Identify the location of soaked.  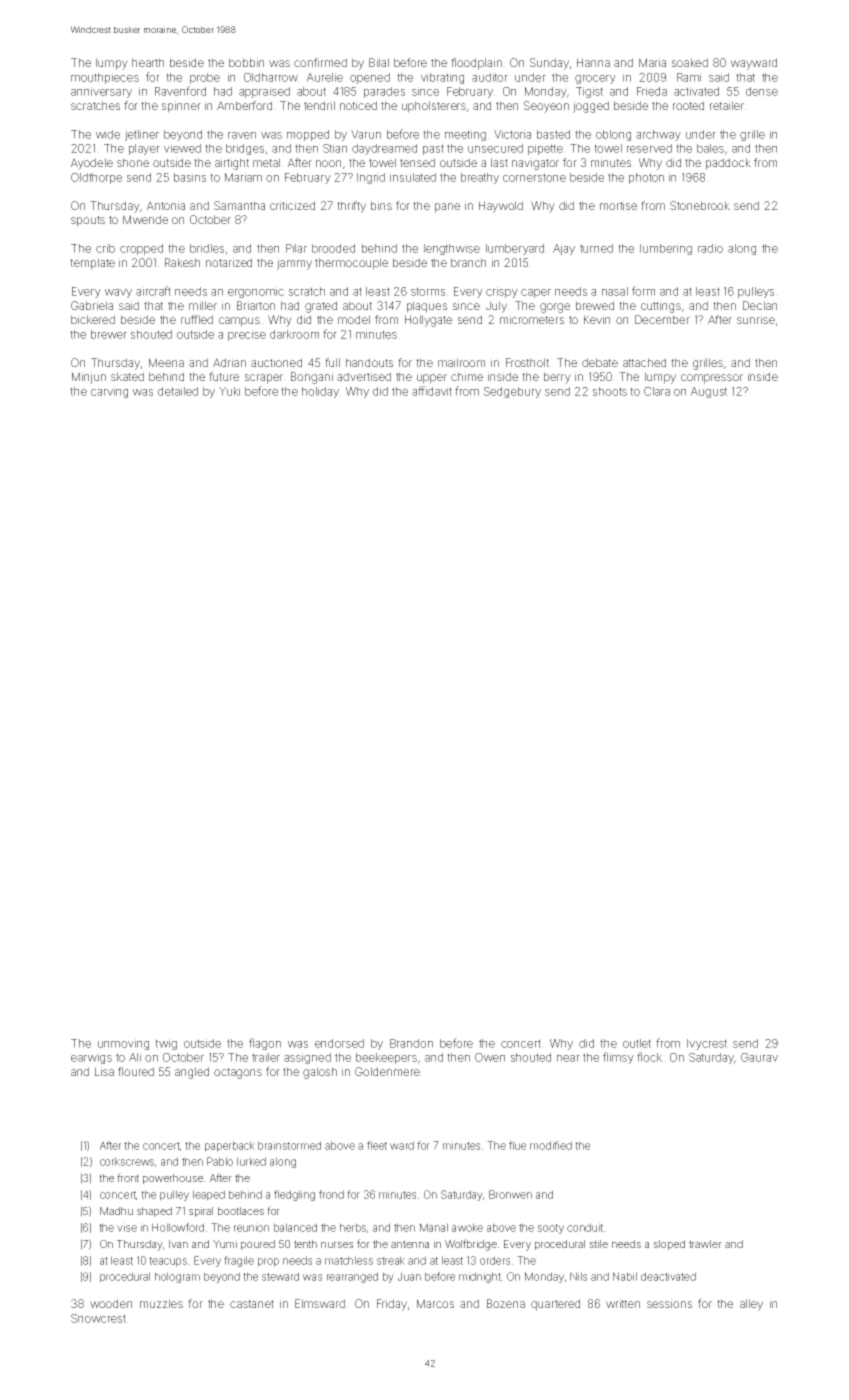
(690, 62).
